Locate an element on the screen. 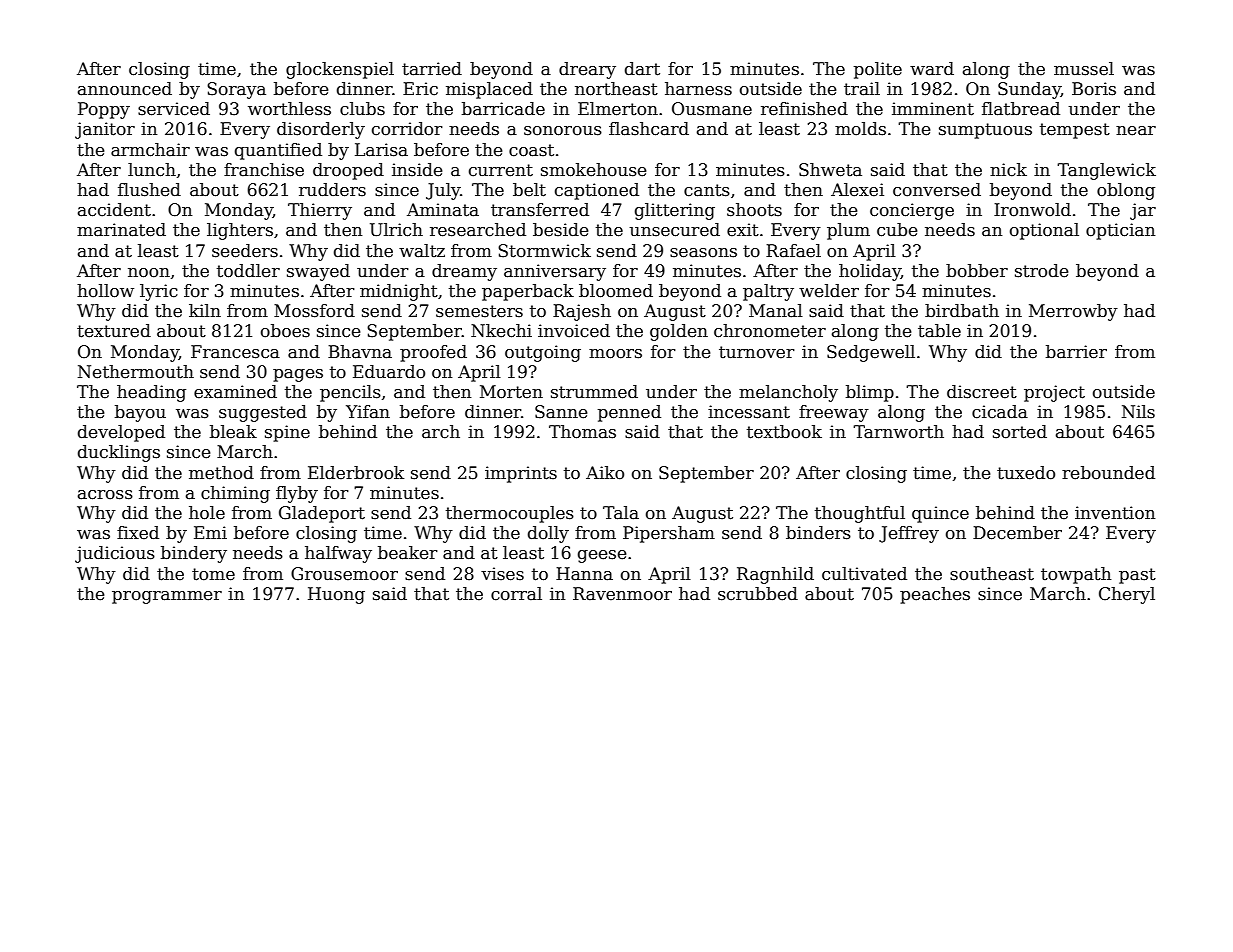  Huong is located at coordinates (336, 595).
